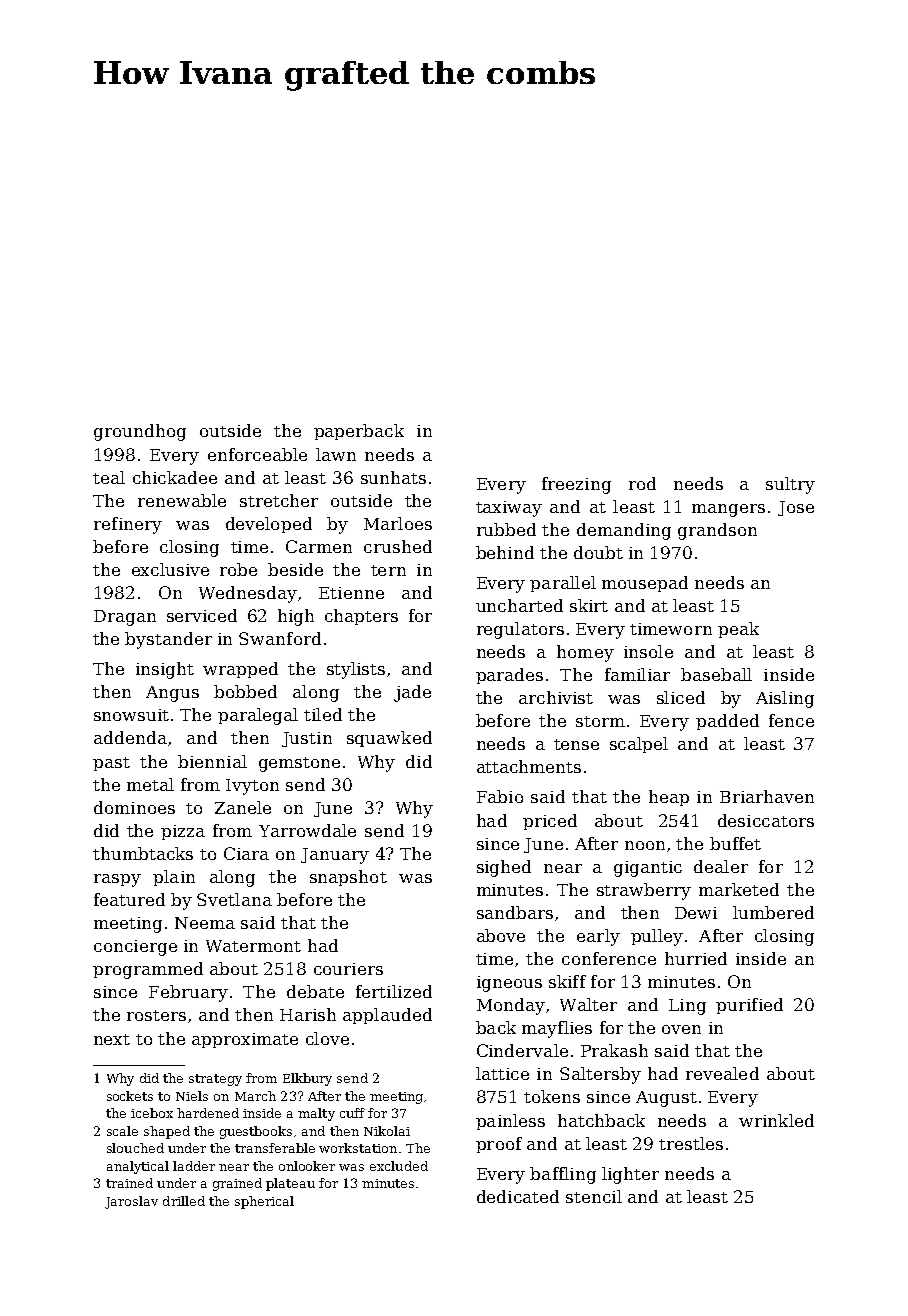 The width and height of the screenshot is (908, 1316). Describe the element at coordinates (648, 869) in the screenshot. I see `gigantic` at that location.
